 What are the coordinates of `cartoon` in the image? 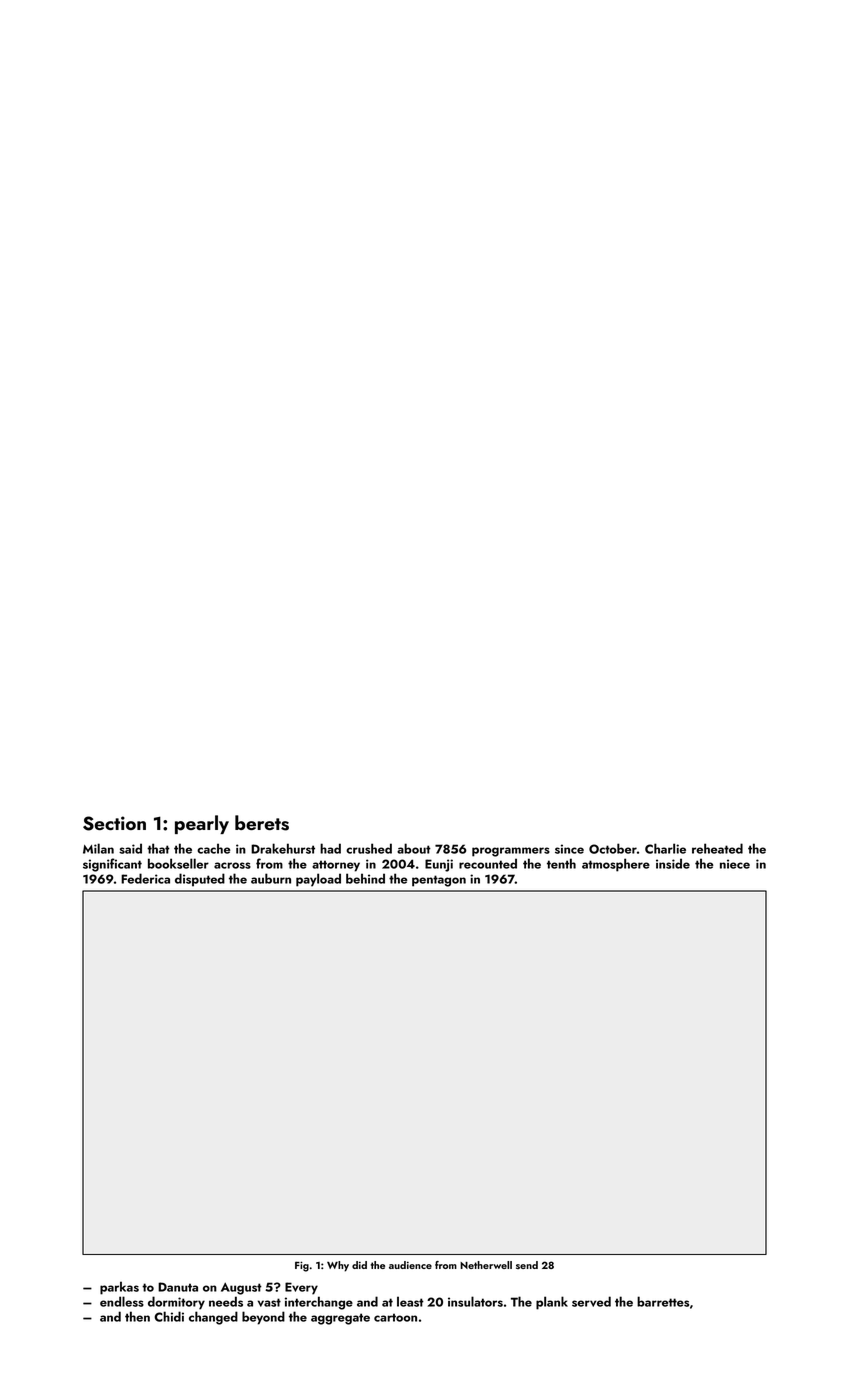 It's located at (395, 1317).
